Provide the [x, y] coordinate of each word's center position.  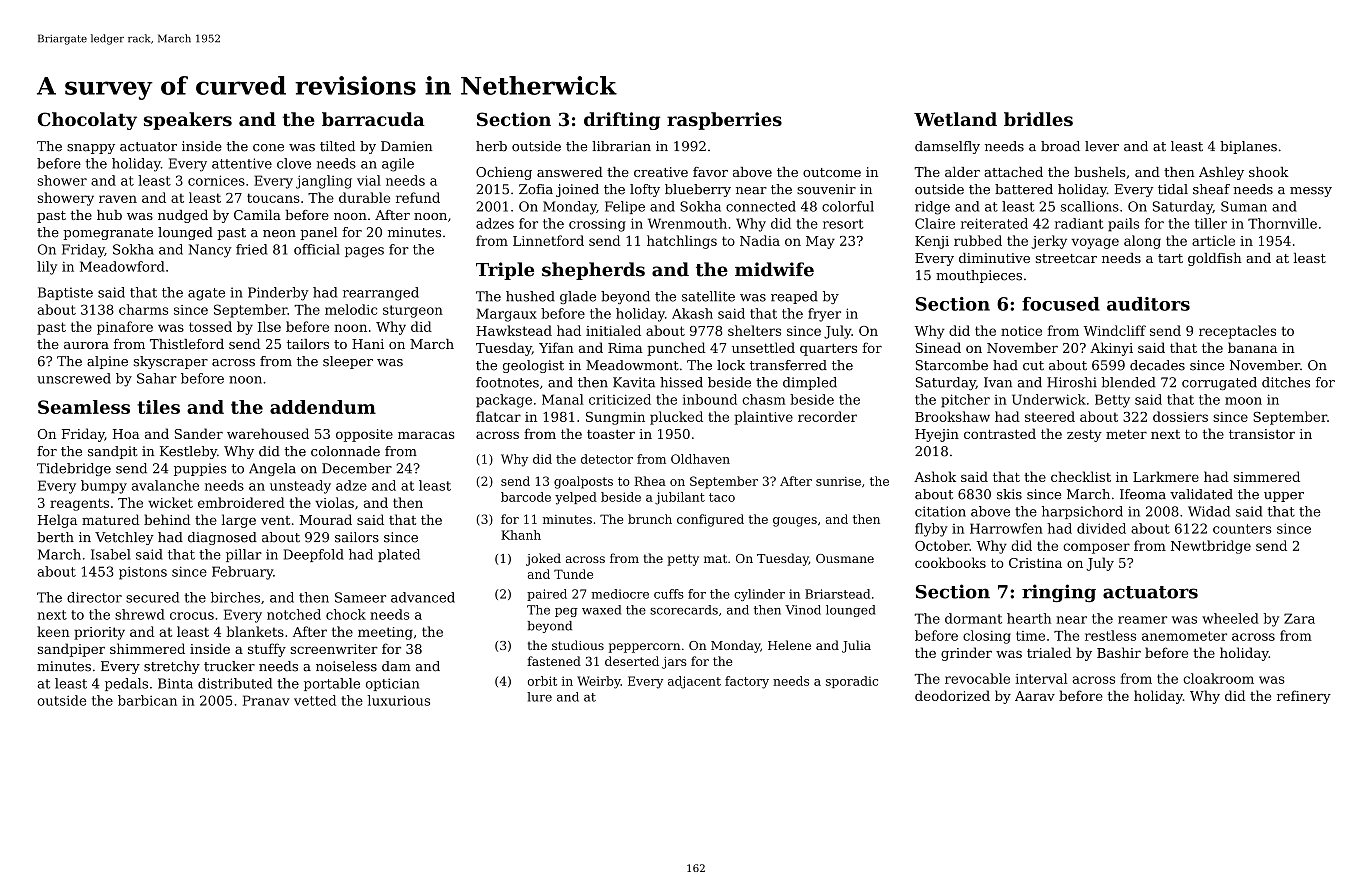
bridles [1038, 119]
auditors [1148, 304]
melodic [351, 309]
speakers [188, 121]
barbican [147, 700]
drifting [622, 121]
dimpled [810, 383]
